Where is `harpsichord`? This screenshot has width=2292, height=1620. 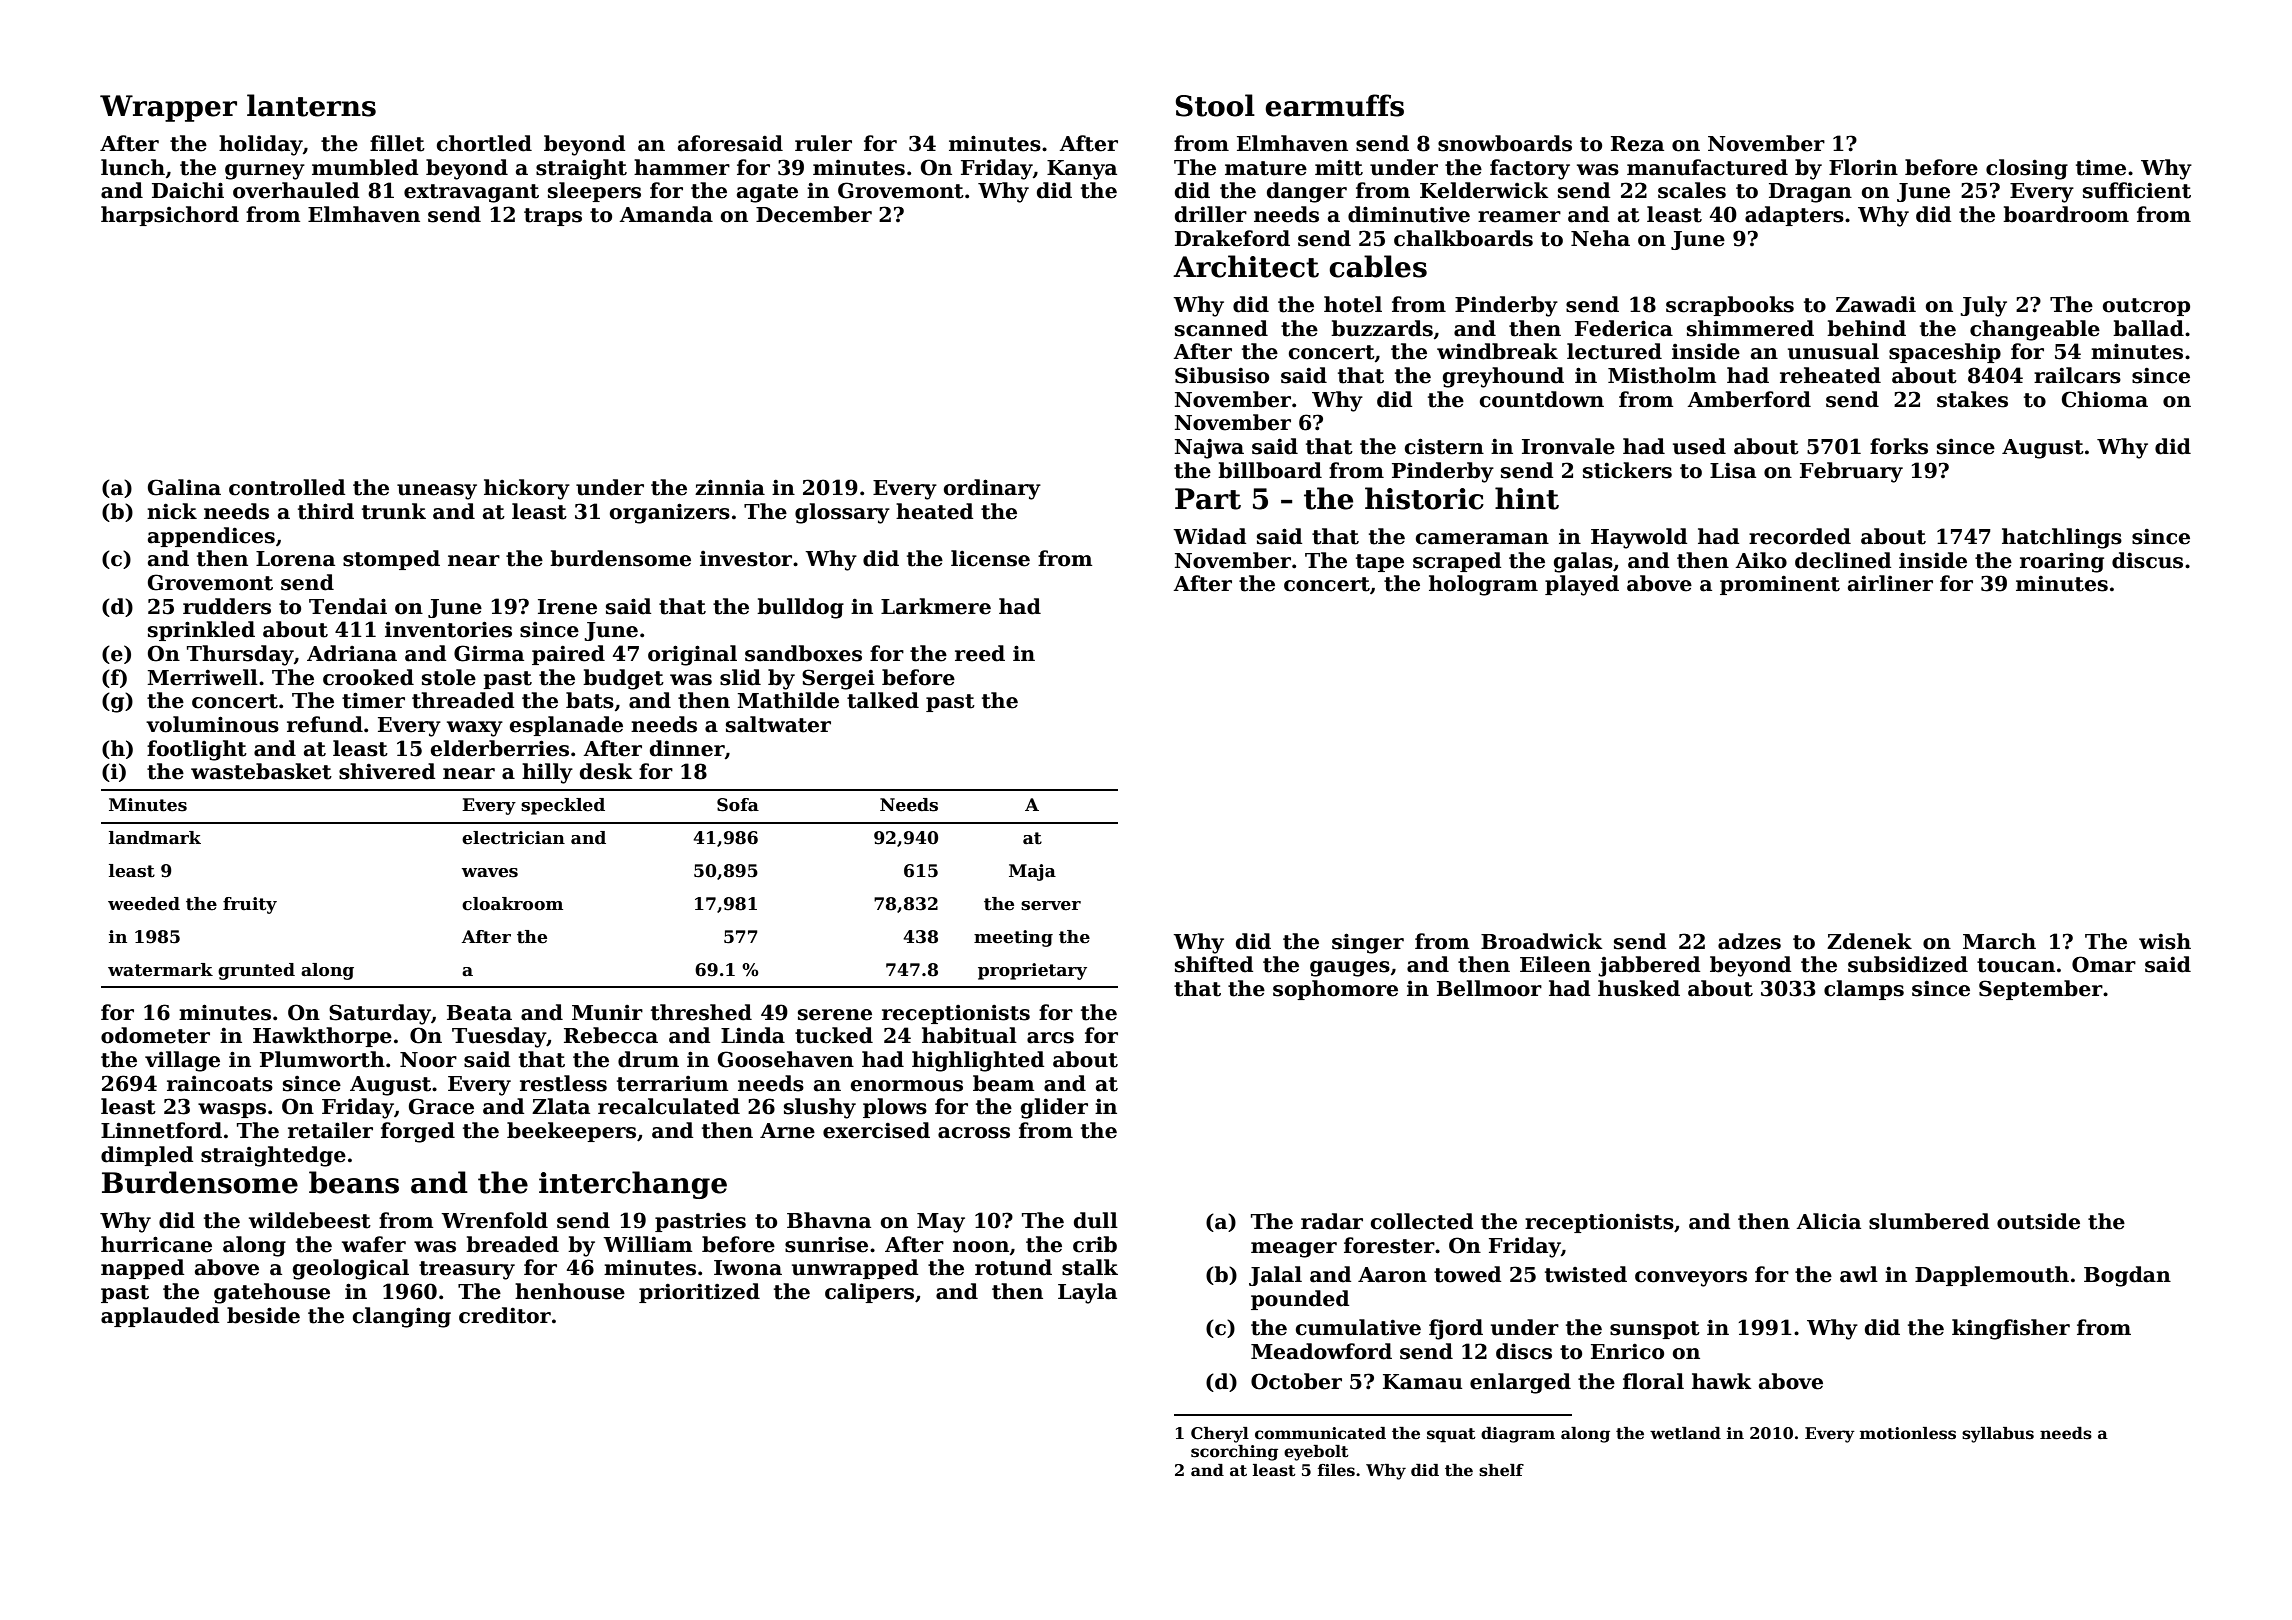
harpsichord is located at coordinates (170, 216).
